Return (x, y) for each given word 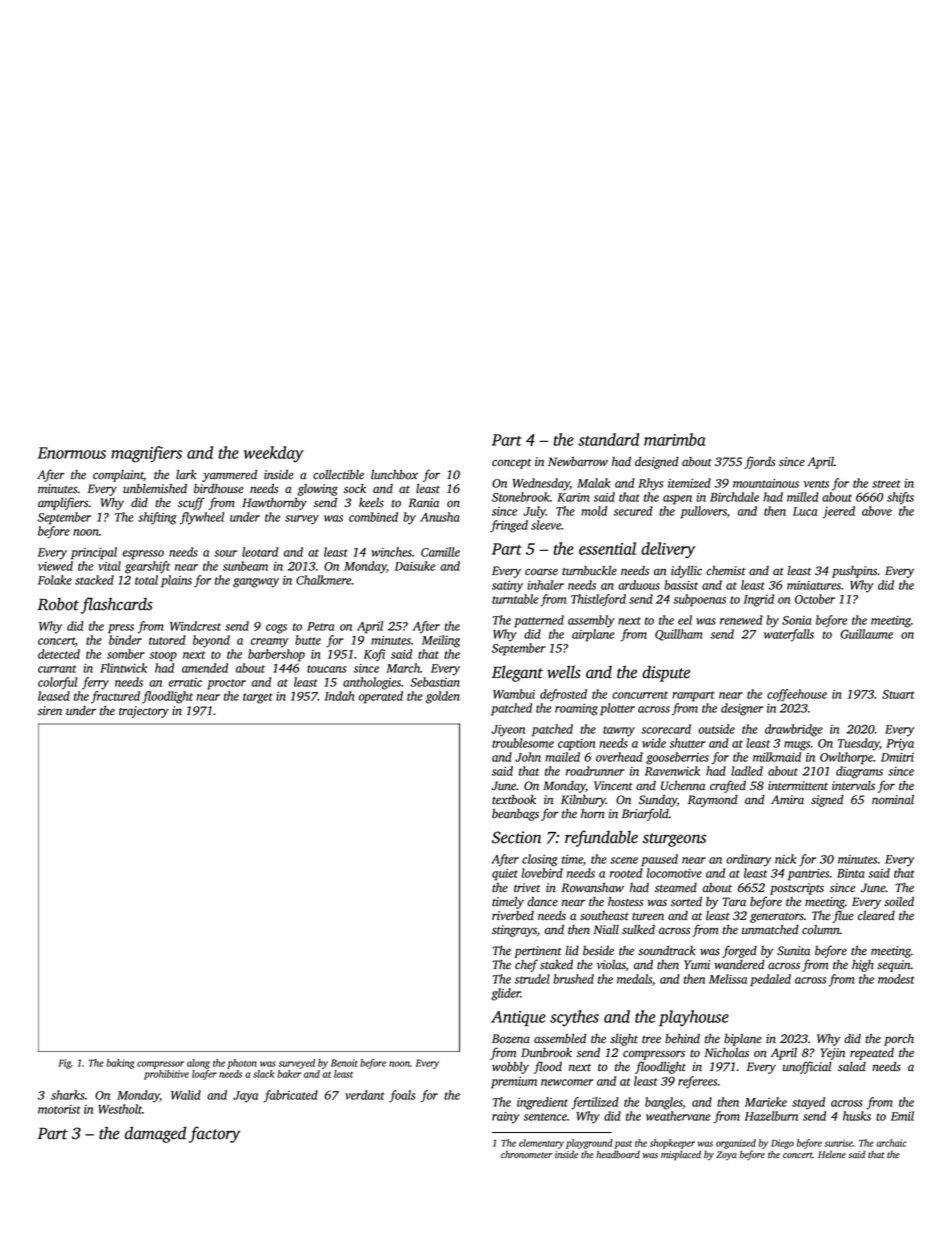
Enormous (72, 453)
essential (607, 548)
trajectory (144, 712)
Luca (805, 511)
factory (214, 1134)
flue (843, 916)
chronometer (526, 1154)
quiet (505, 875)
